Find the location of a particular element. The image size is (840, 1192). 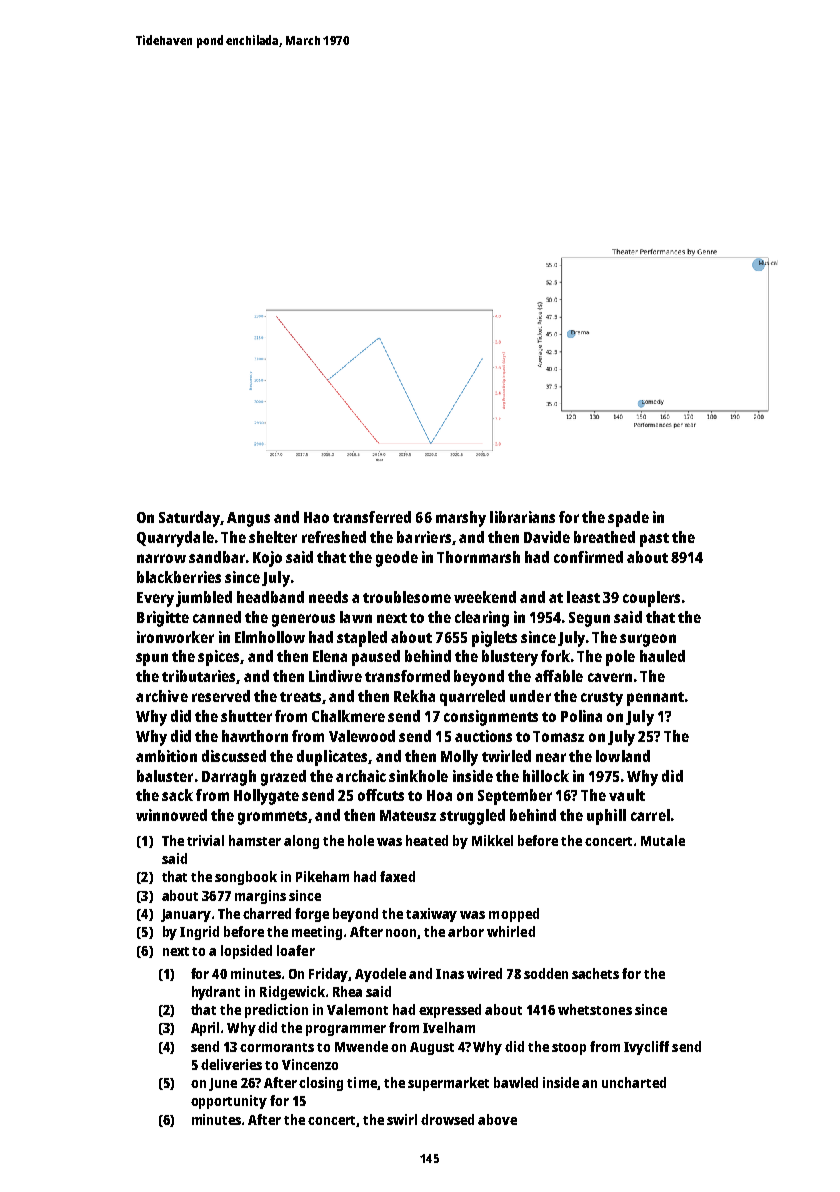

Ivycliff is located at coordinates (646, 1048).
